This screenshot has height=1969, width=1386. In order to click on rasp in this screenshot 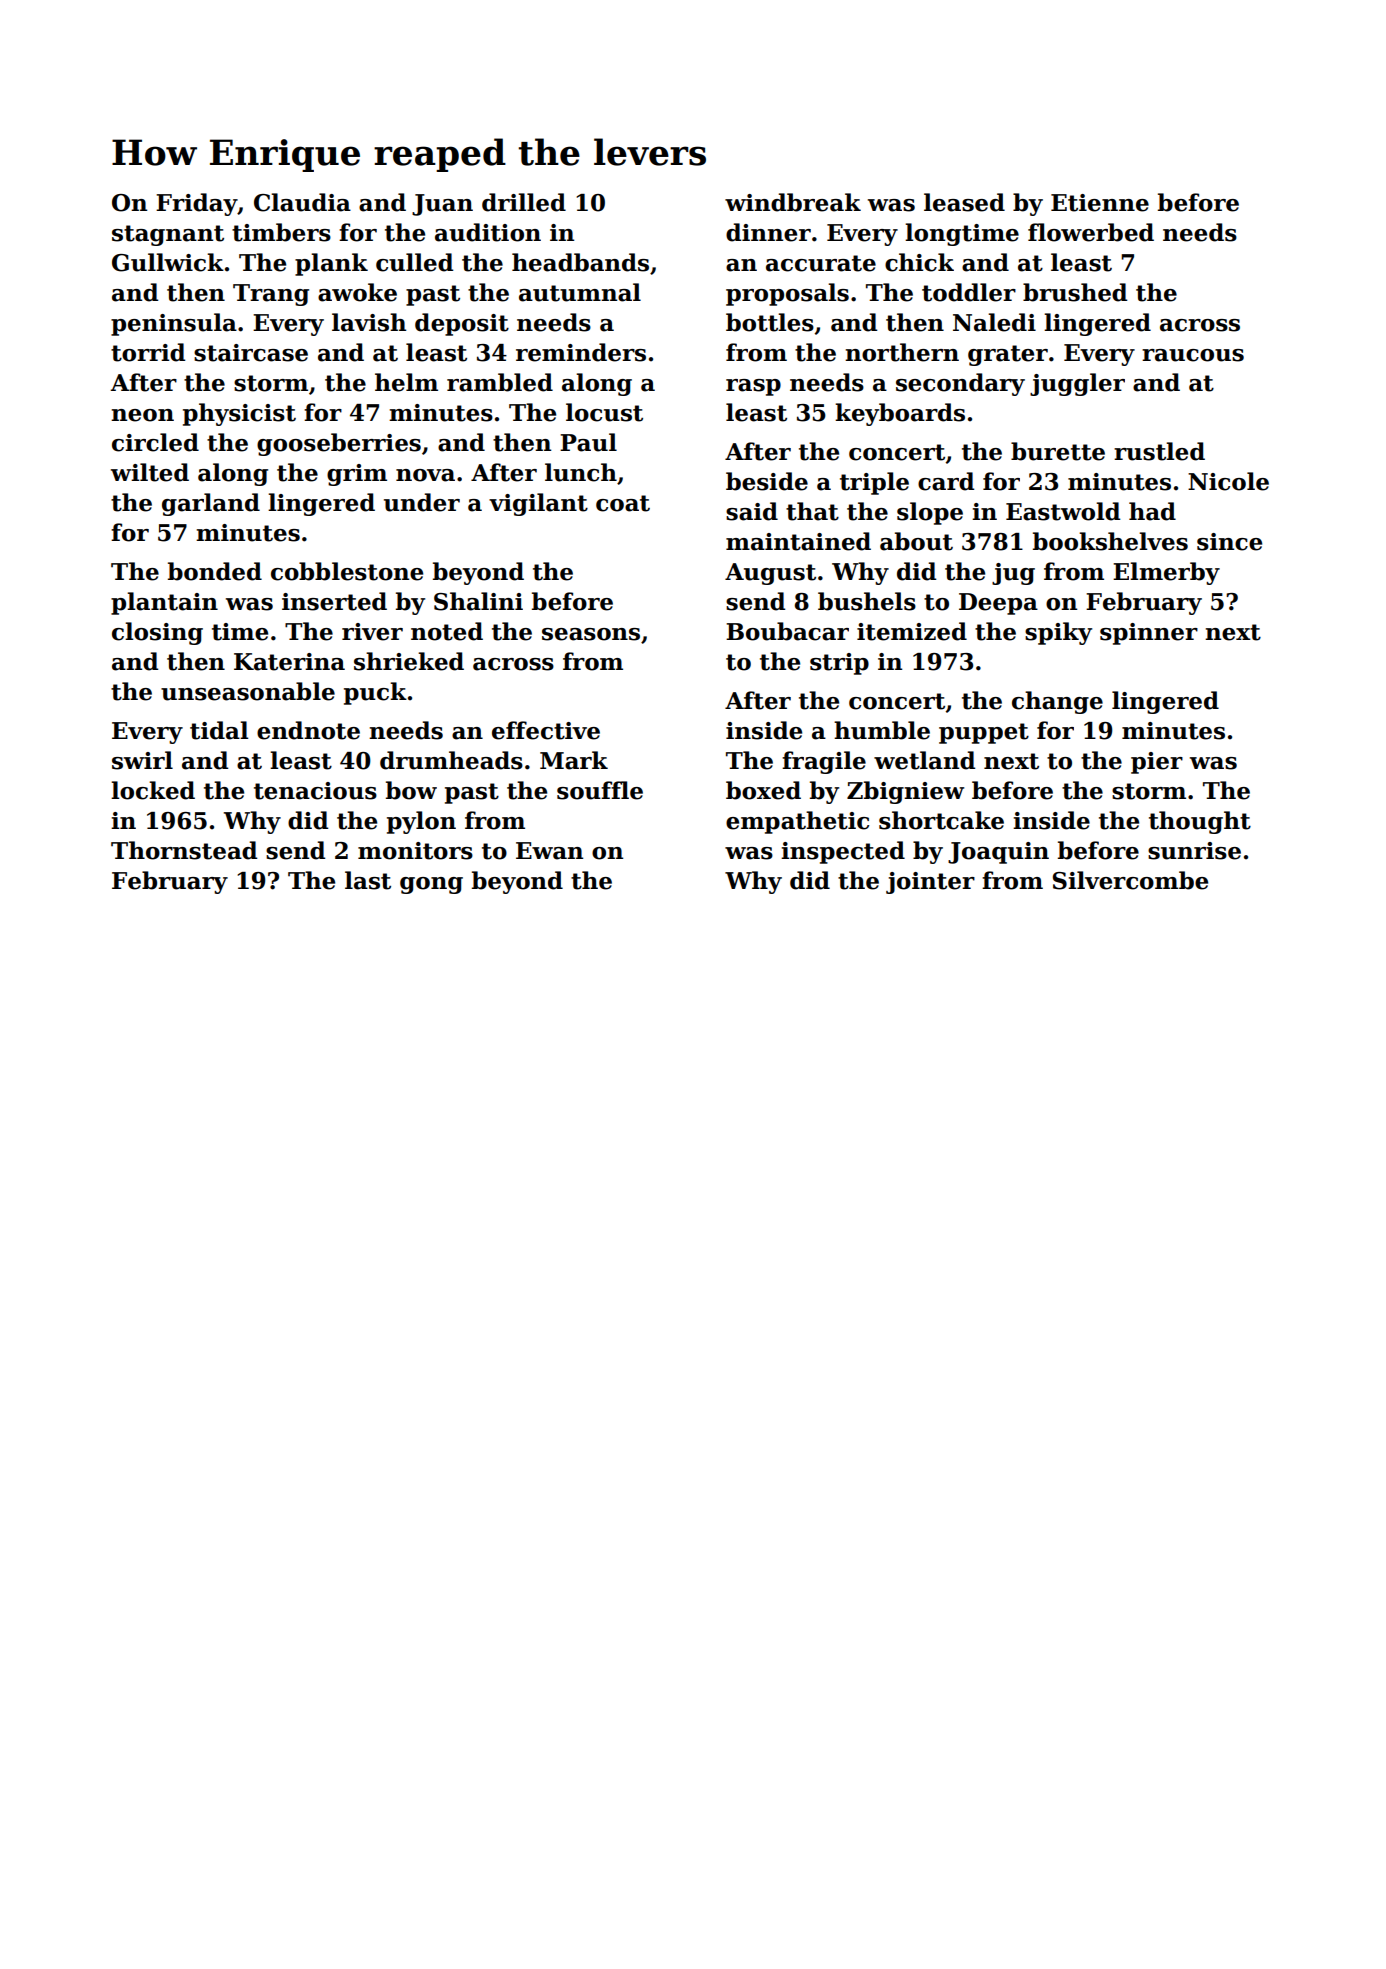, I will do `click(753, 387)`.
